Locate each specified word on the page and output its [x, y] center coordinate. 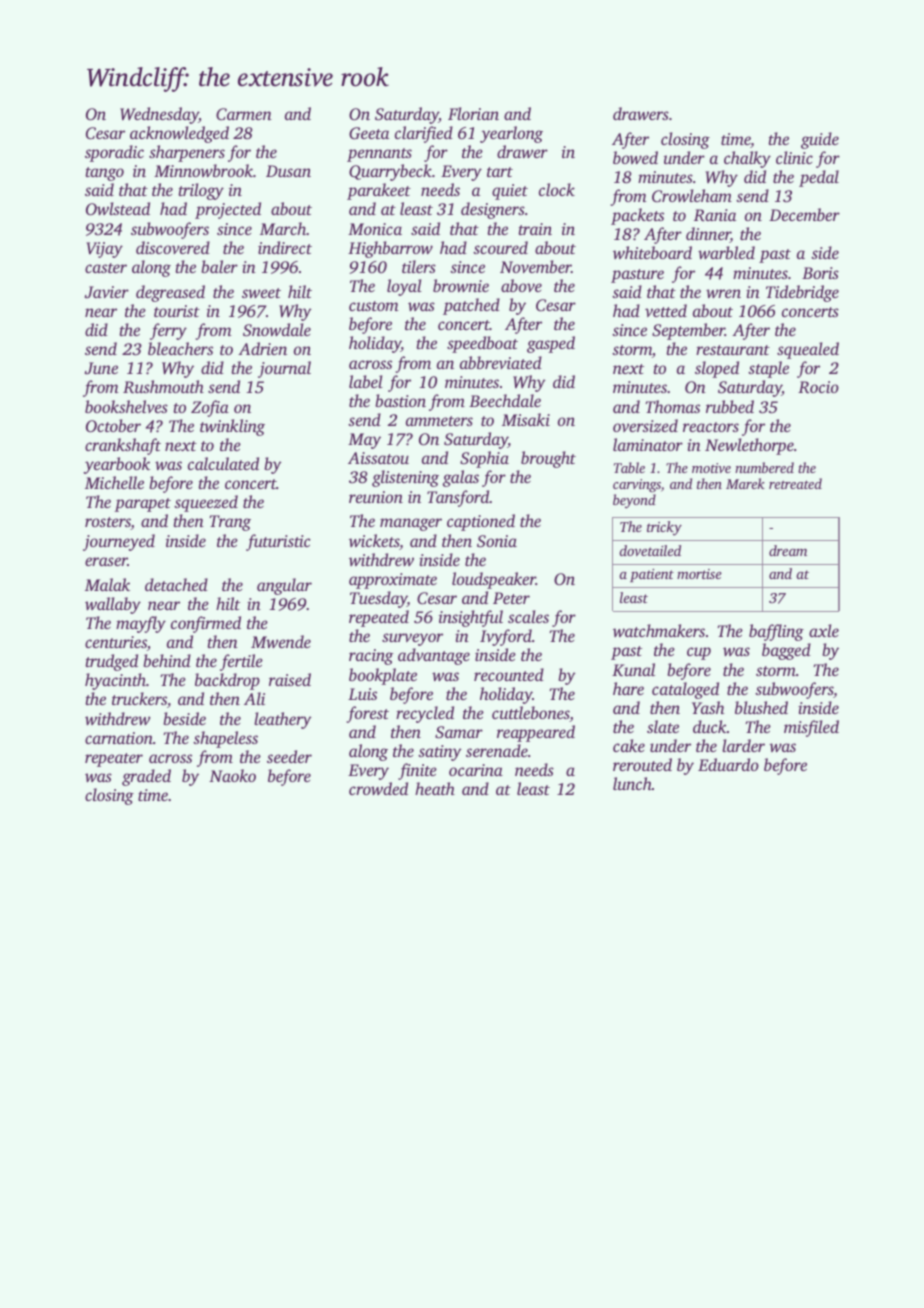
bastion [400, 400]
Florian [473, 113]
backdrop [227, 681]
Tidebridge [802, 293]
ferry [168, 331]
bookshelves [126, 406]
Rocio [818, 387]
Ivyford [506, 637]
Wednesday [159, 115]
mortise [699, 574]
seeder [289, 756]
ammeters [439, 421]
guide [820, 140]
